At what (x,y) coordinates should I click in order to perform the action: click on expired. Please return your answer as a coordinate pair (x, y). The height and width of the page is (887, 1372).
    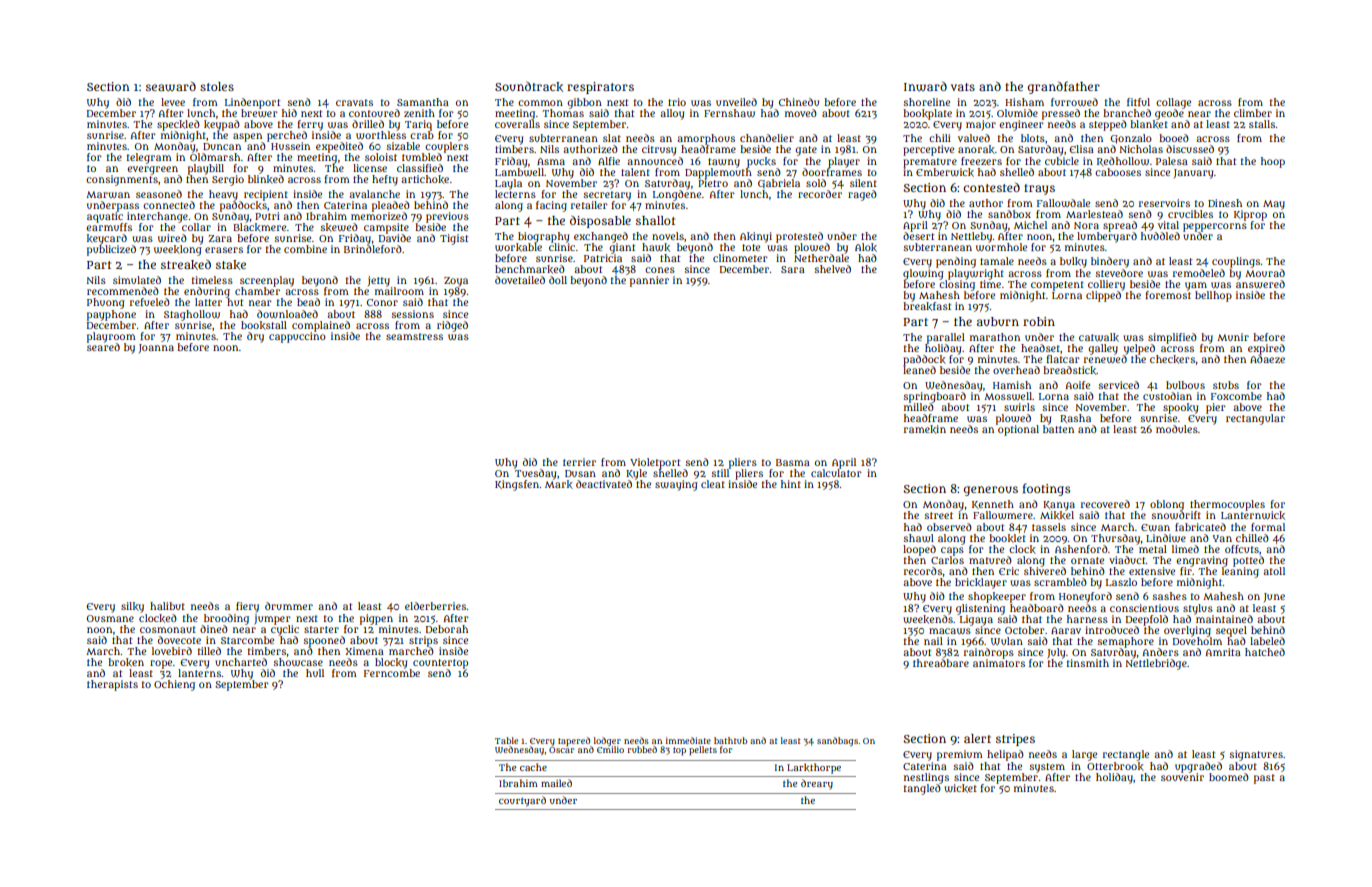
    Looking at the image, I should click on (1266, 349).
